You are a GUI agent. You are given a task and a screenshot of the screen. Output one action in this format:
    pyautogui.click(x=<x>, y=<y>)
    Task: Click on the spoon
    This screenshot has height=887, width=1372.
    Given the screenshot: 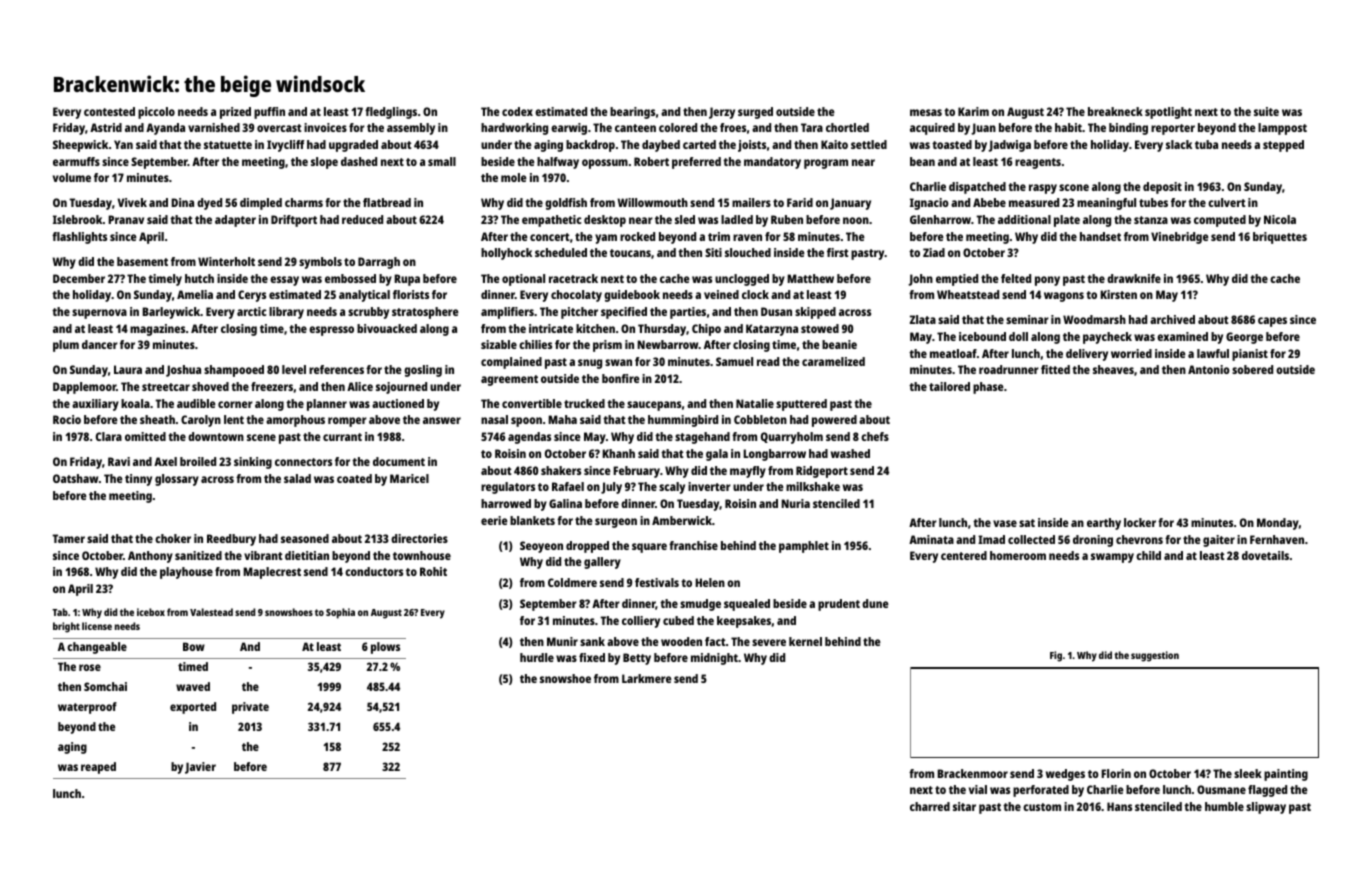 What is the action you would take?
    pyautogui.click(x=526, y=422)
